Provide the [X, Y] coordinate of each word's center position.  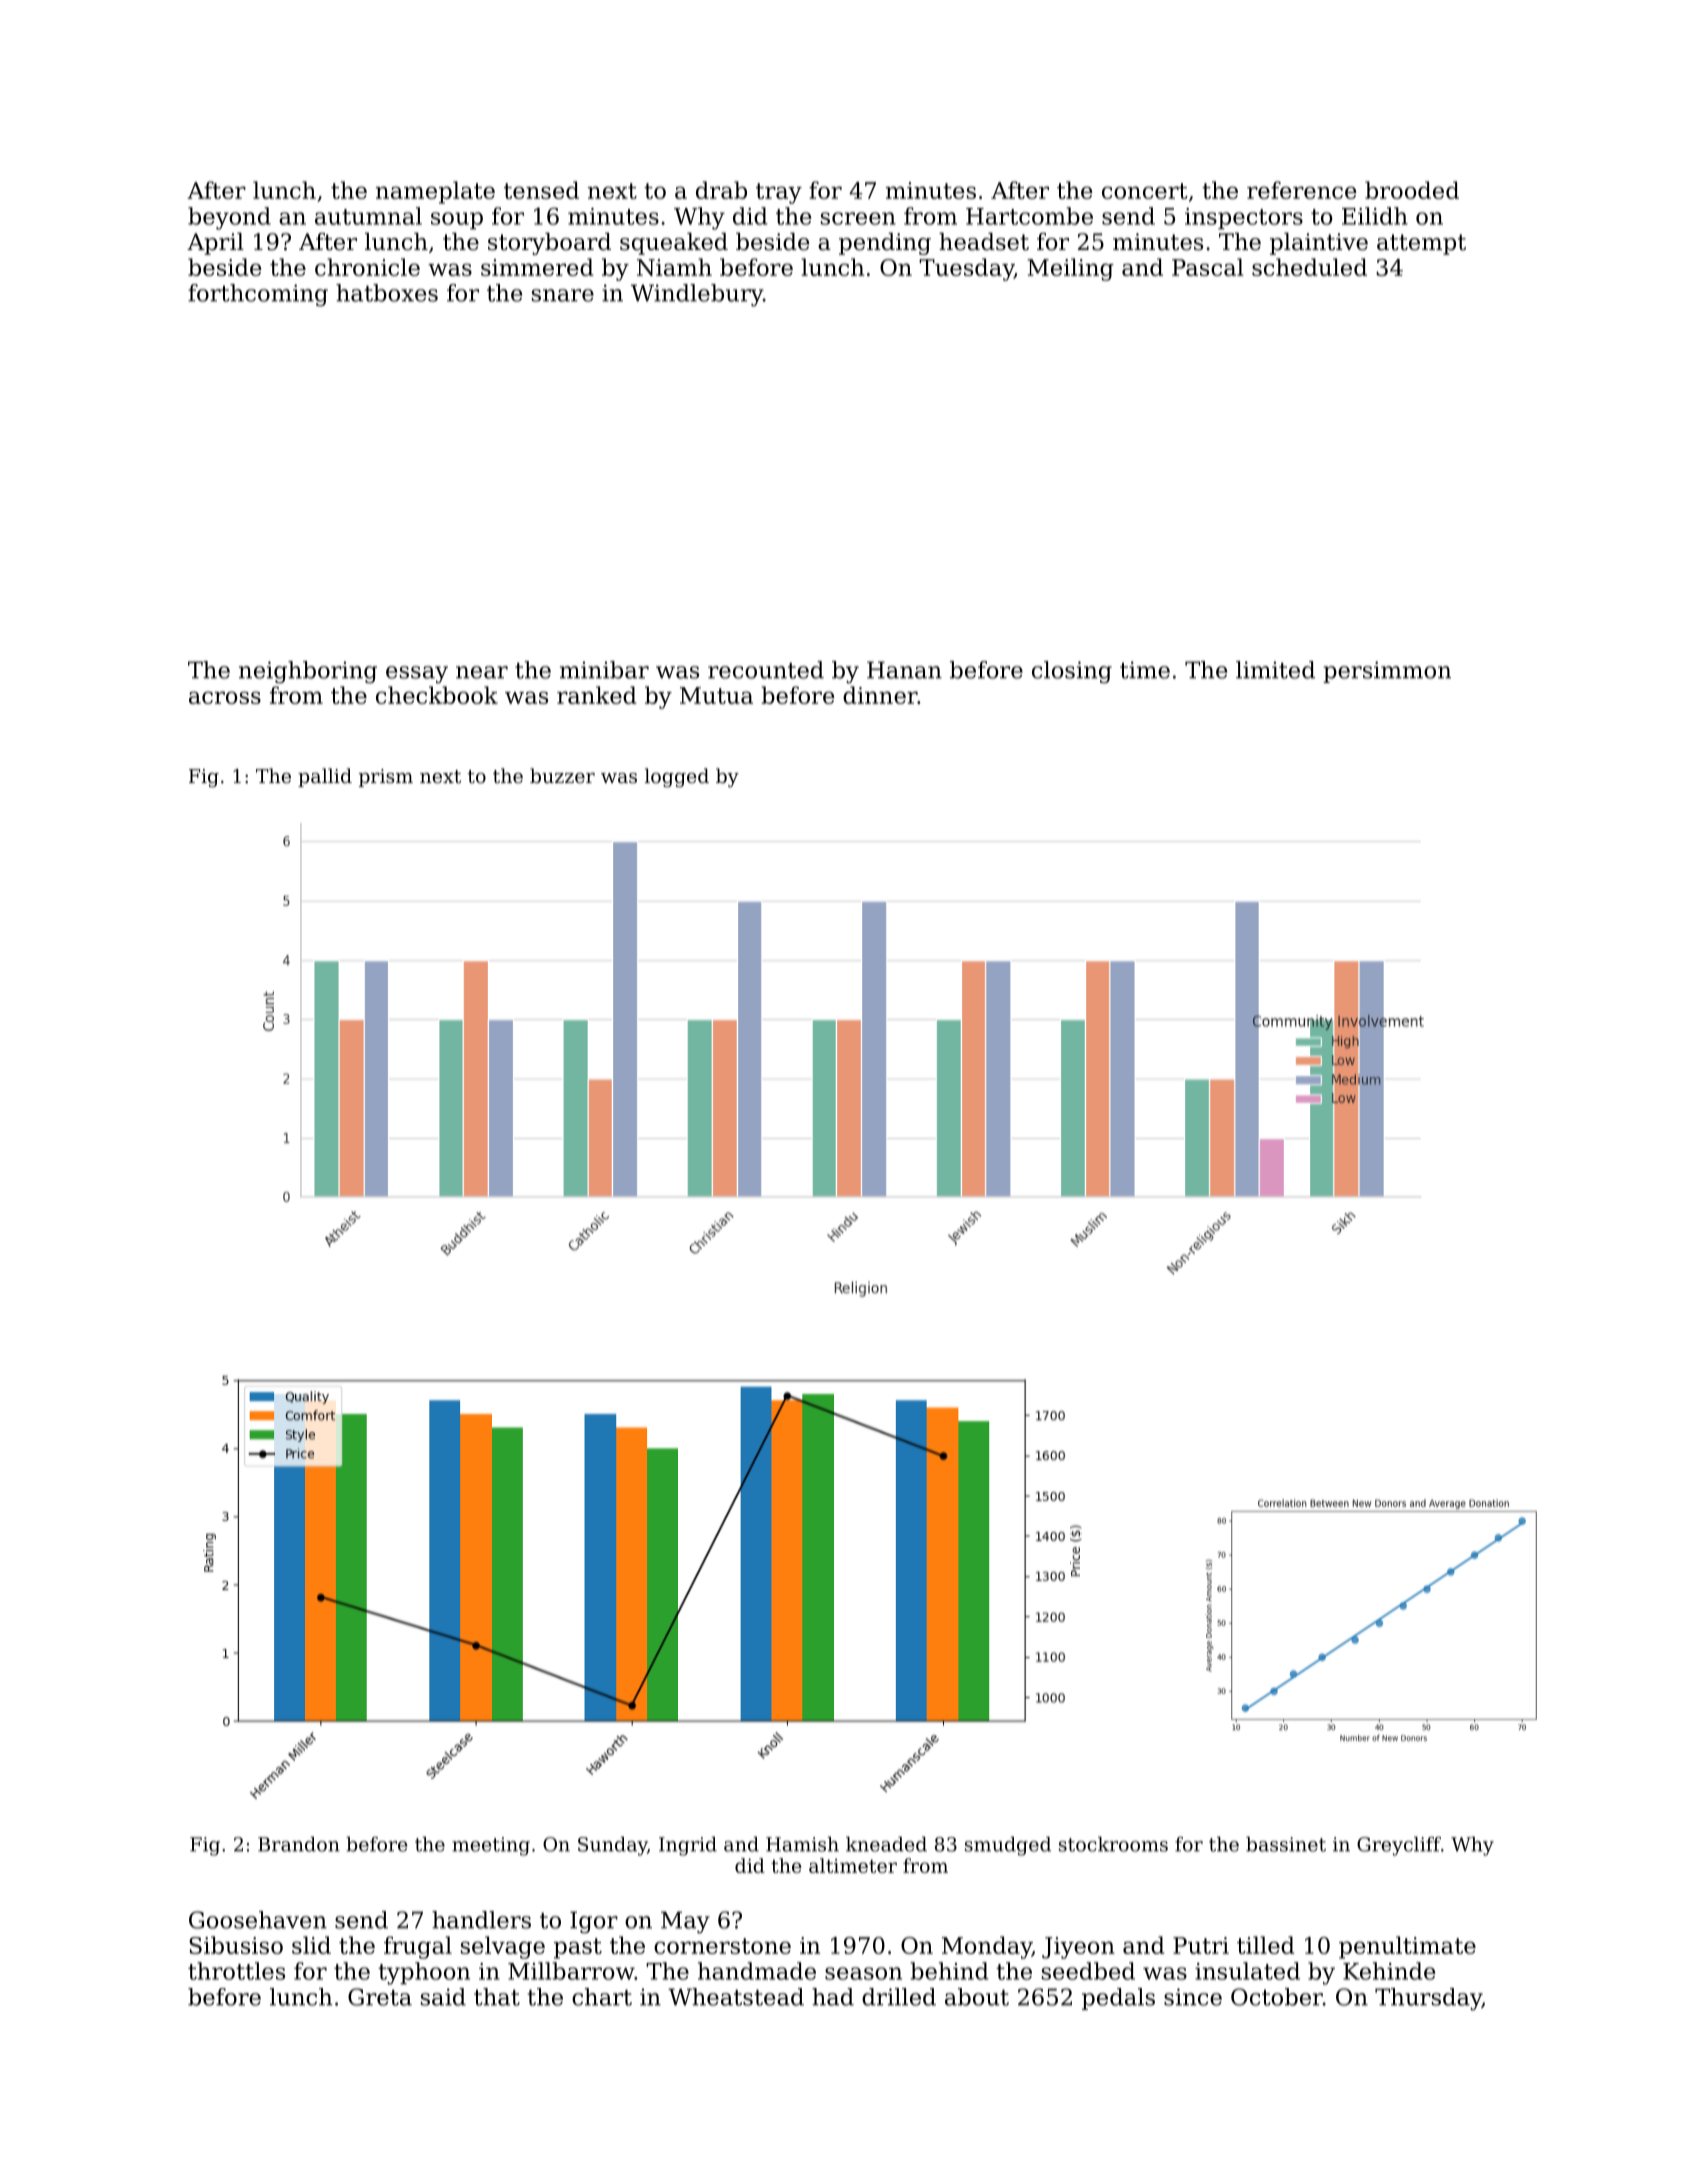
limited [1275, 670]
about [977, 1997]
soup [457, 220]
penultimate [1407, 1947]
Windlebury [697, 295]
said [443, 1997]
